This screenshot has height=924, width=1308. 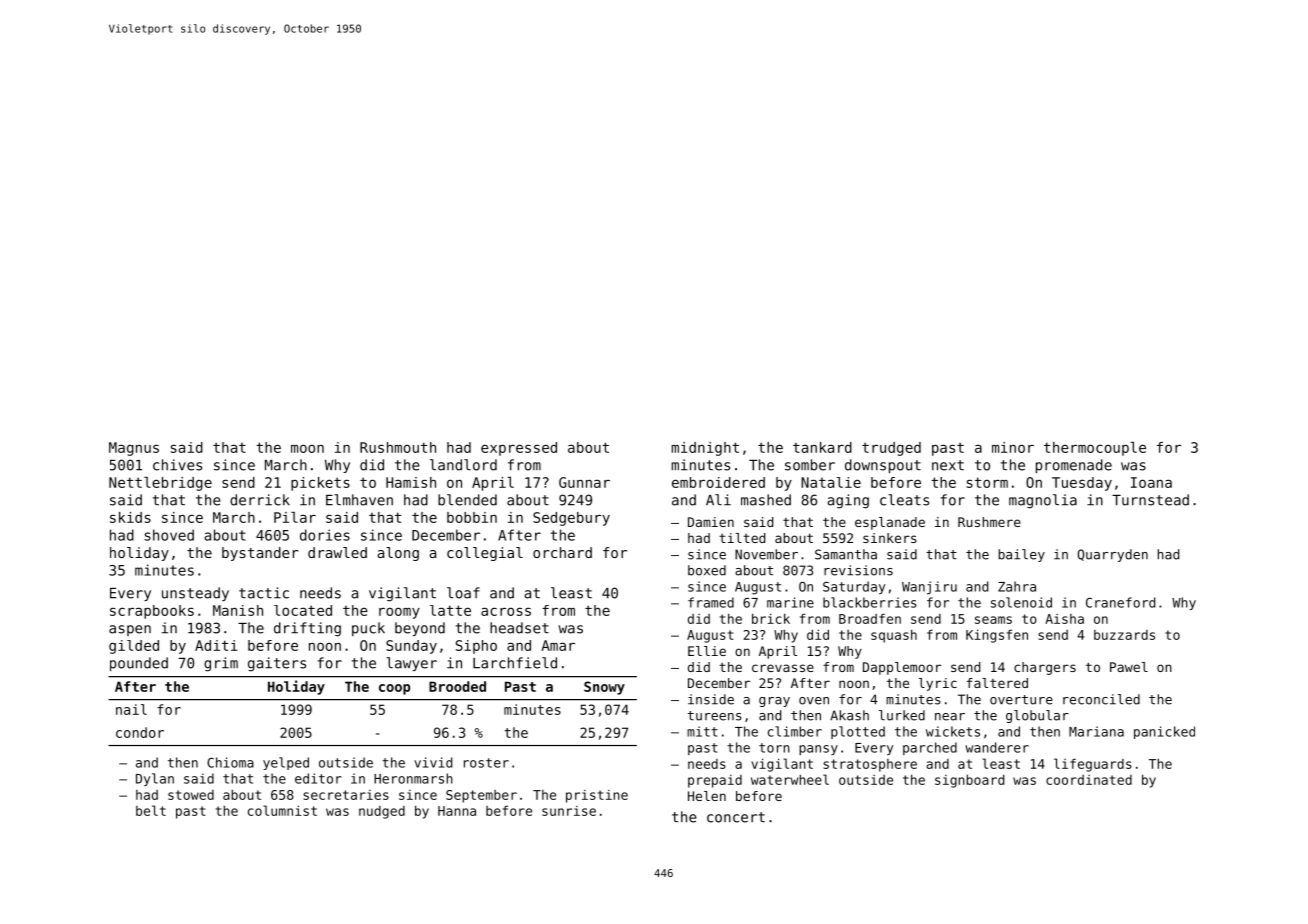 What do you see at coordinates (1120, 602) in the screenshot?
I see `Craneford` at bounding box center [1120, 602].
